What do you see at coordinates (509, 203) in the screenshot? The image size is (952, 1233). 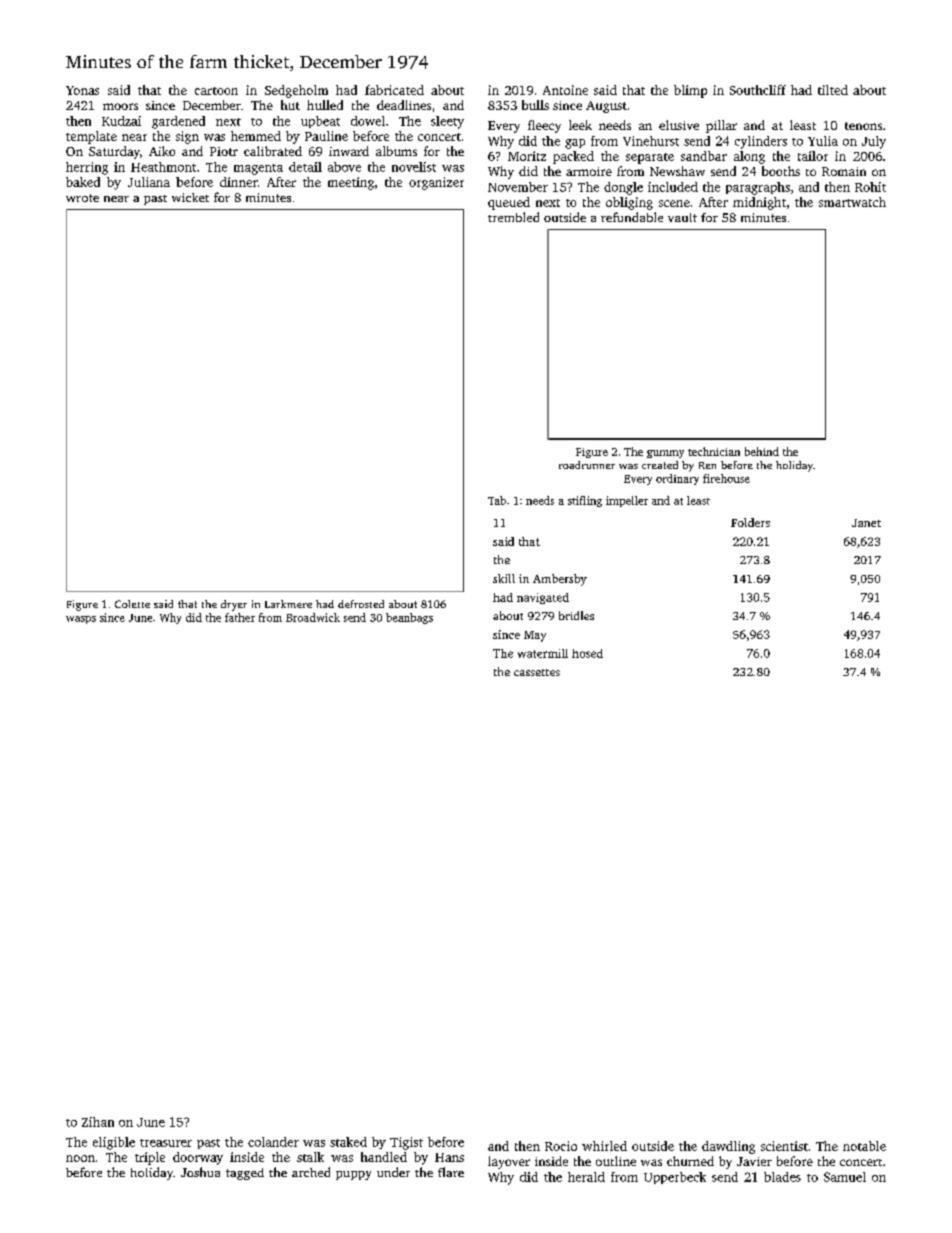 I see `queued` at bounding box center [509, 203].
